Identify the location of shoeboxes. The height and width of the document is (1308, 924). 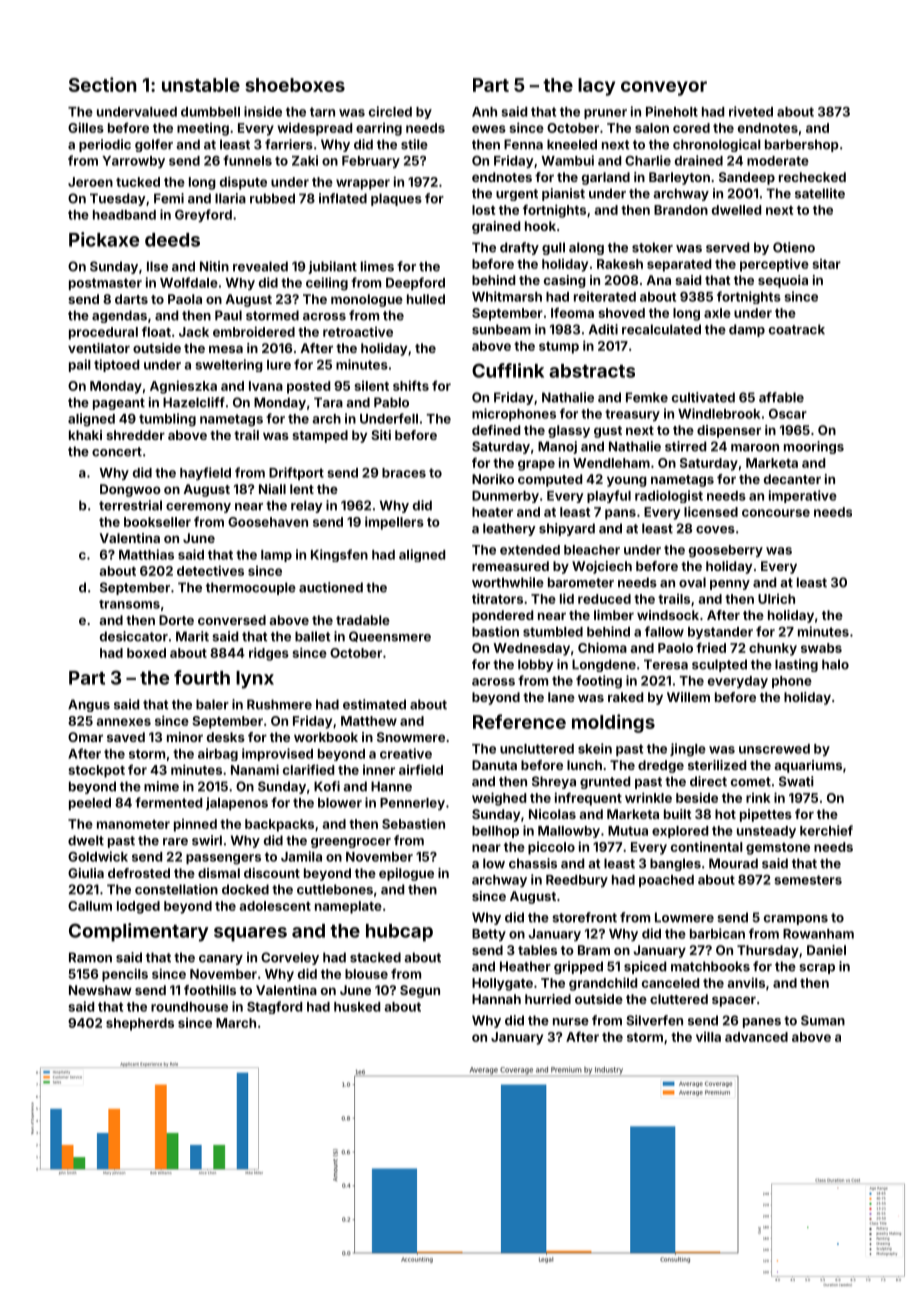
(295, 85).
